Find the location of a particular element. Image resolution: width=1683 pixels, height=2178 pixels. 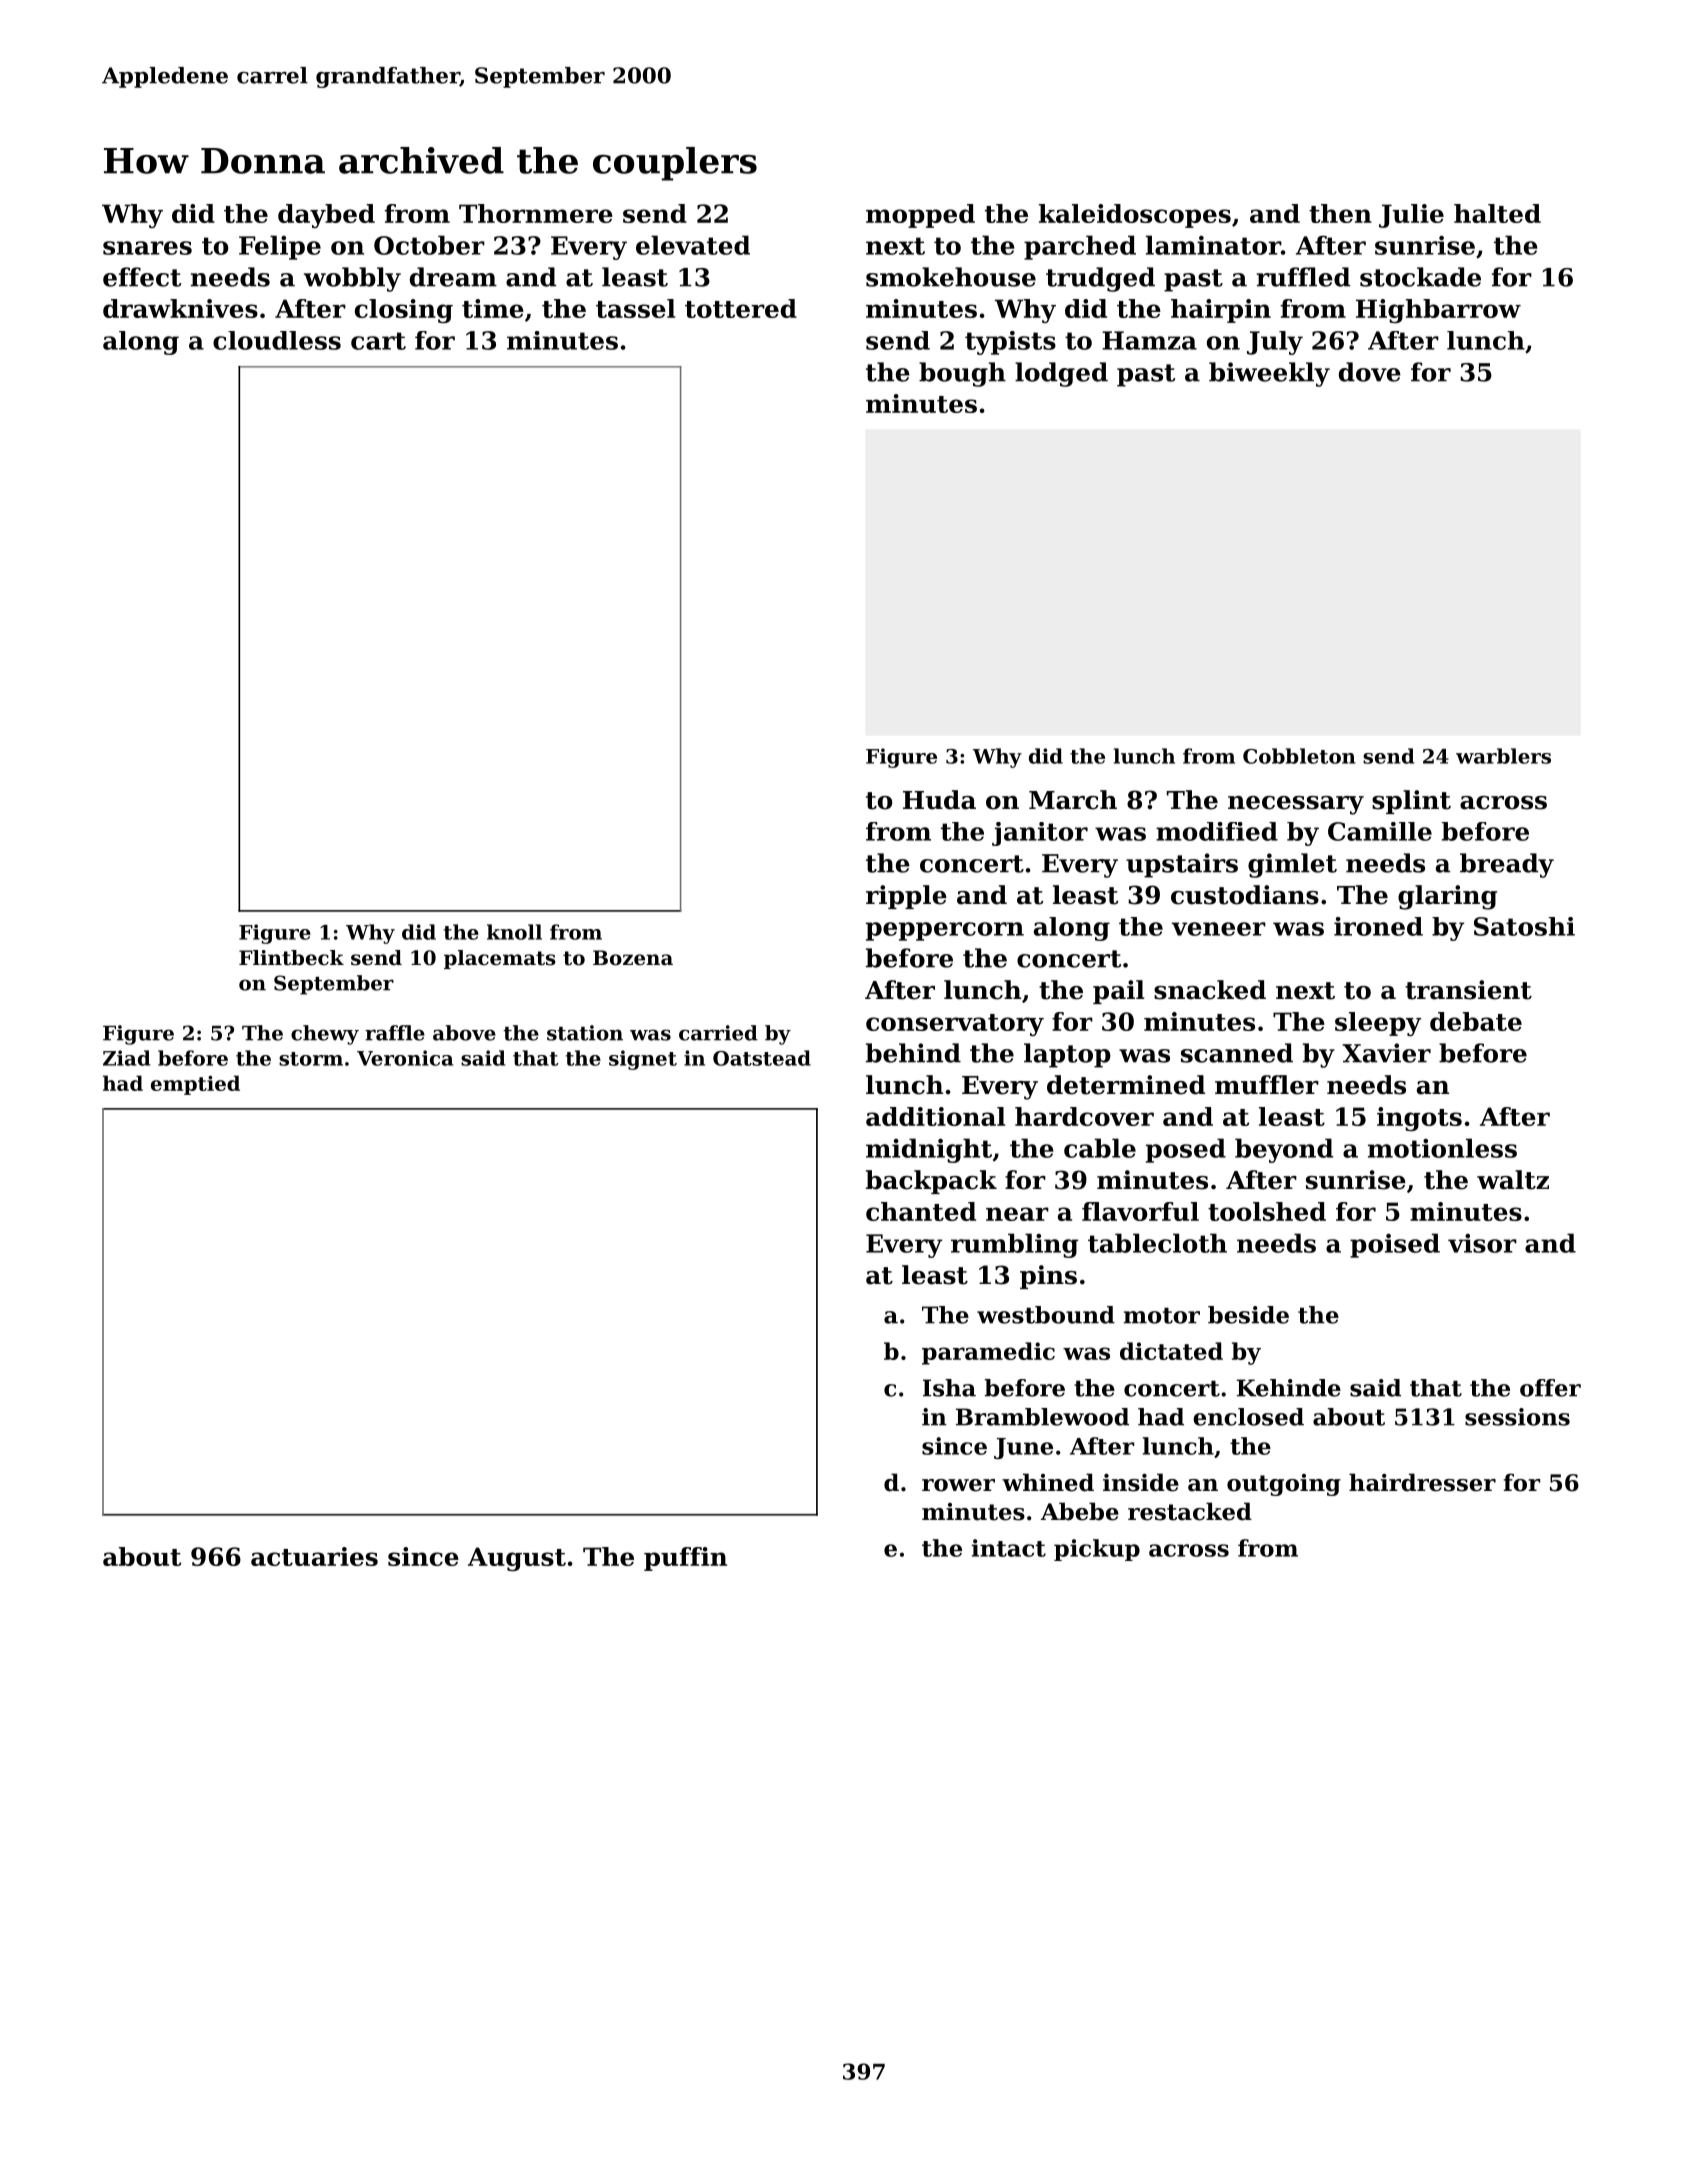

tottered is located at coordinates (741, 308).
